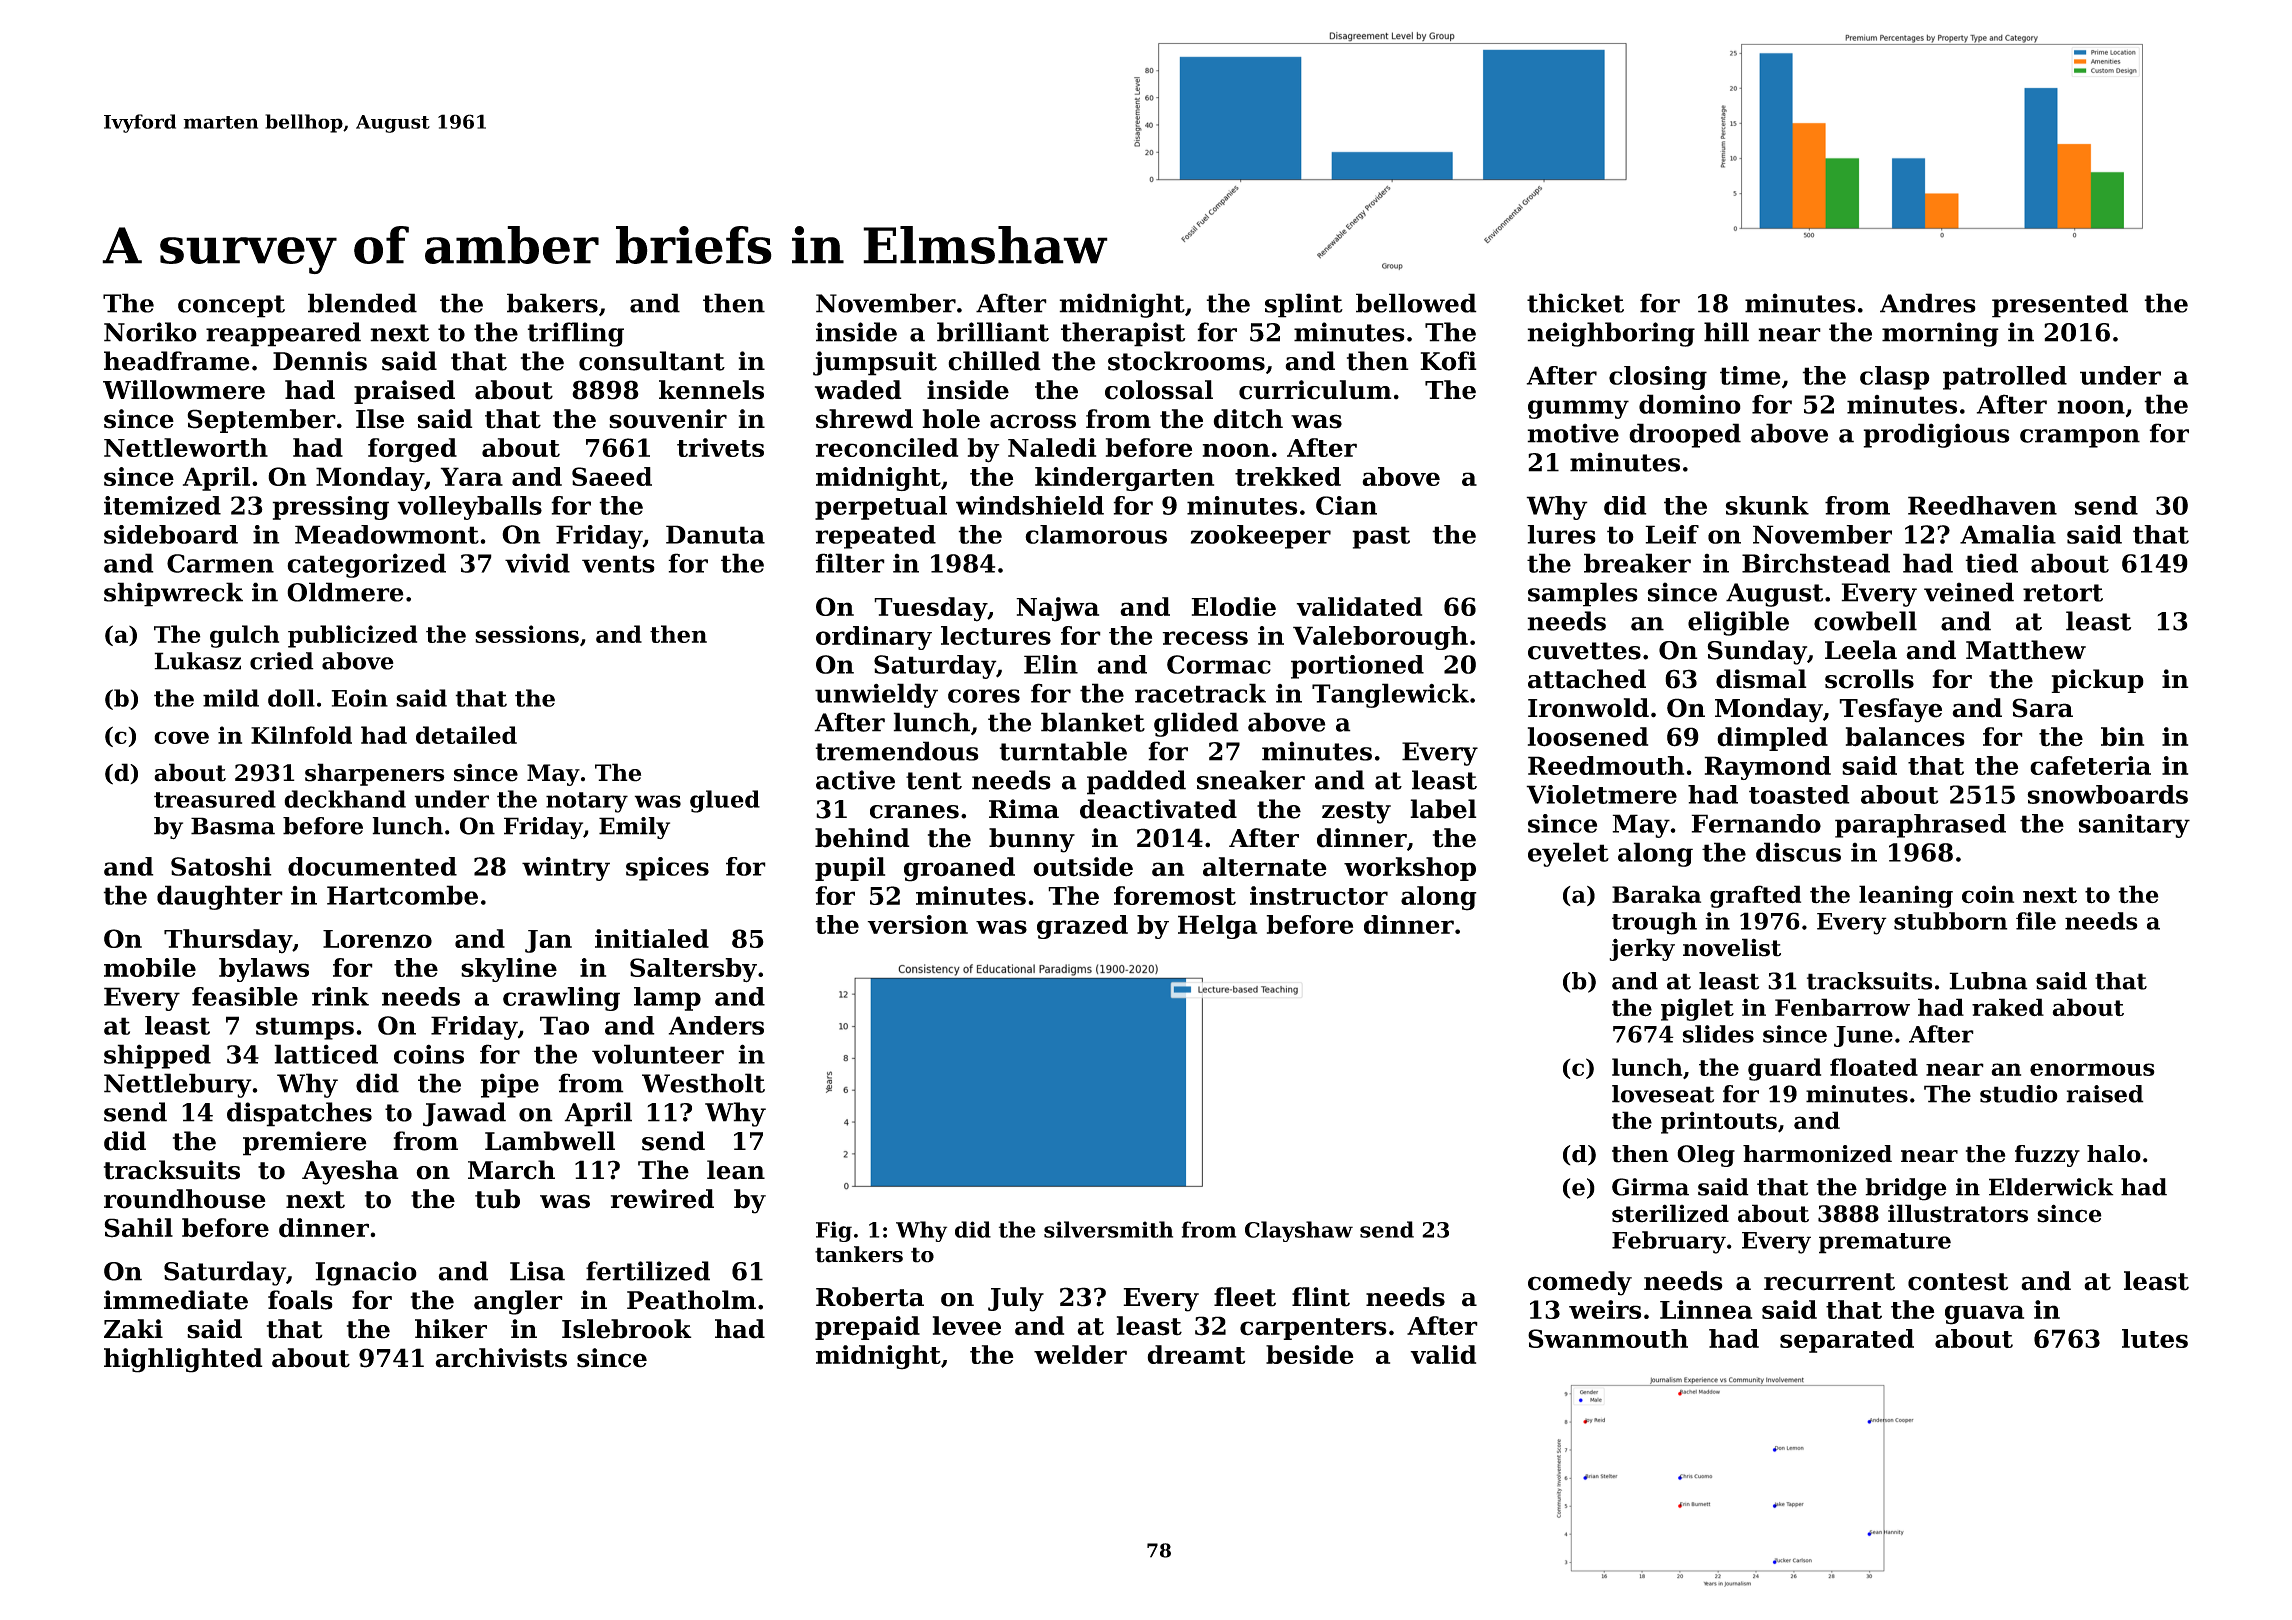 The width and height of the screenshot is (2292, 1620). Describe the element at coordinates (220, 897) in the screenshot. I see `daughter` at that location.
